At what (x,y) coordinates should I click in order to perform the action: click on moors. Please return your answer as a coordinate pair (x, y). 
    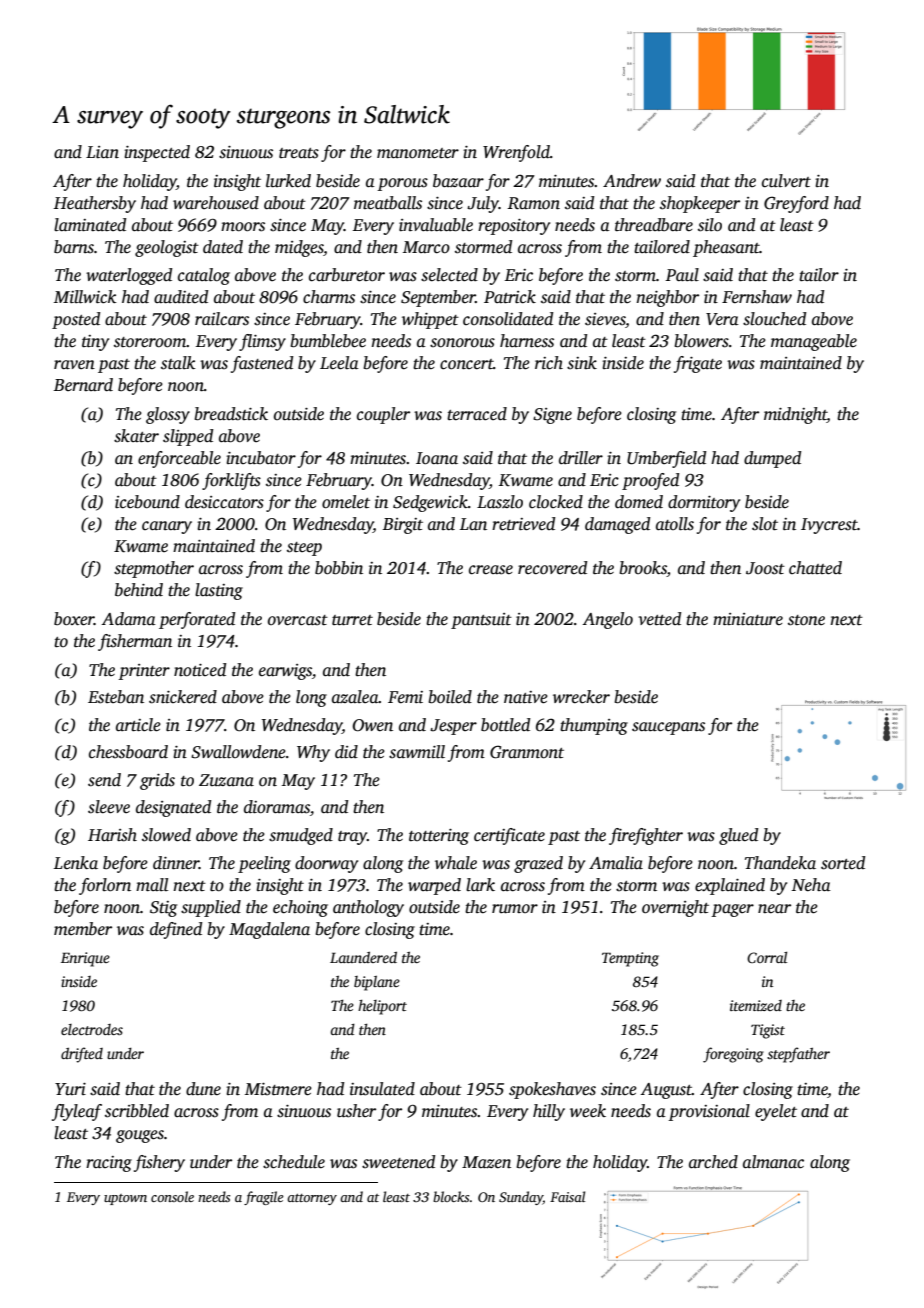
    Looking at the image, I should click on (243, 227).
